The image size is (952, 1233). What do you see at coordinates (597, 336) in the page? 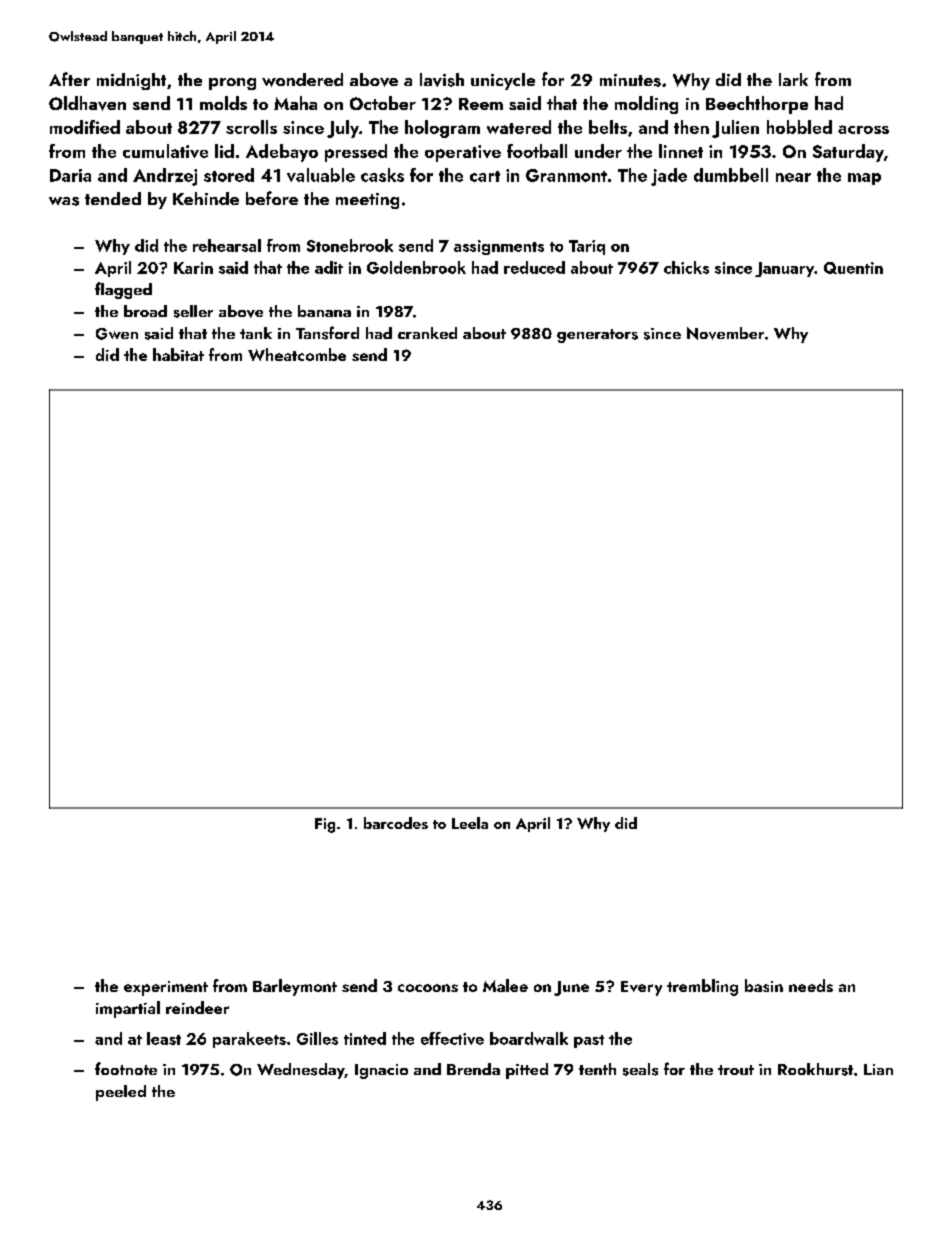
I see `generators` at bounding box center [597, 336].
